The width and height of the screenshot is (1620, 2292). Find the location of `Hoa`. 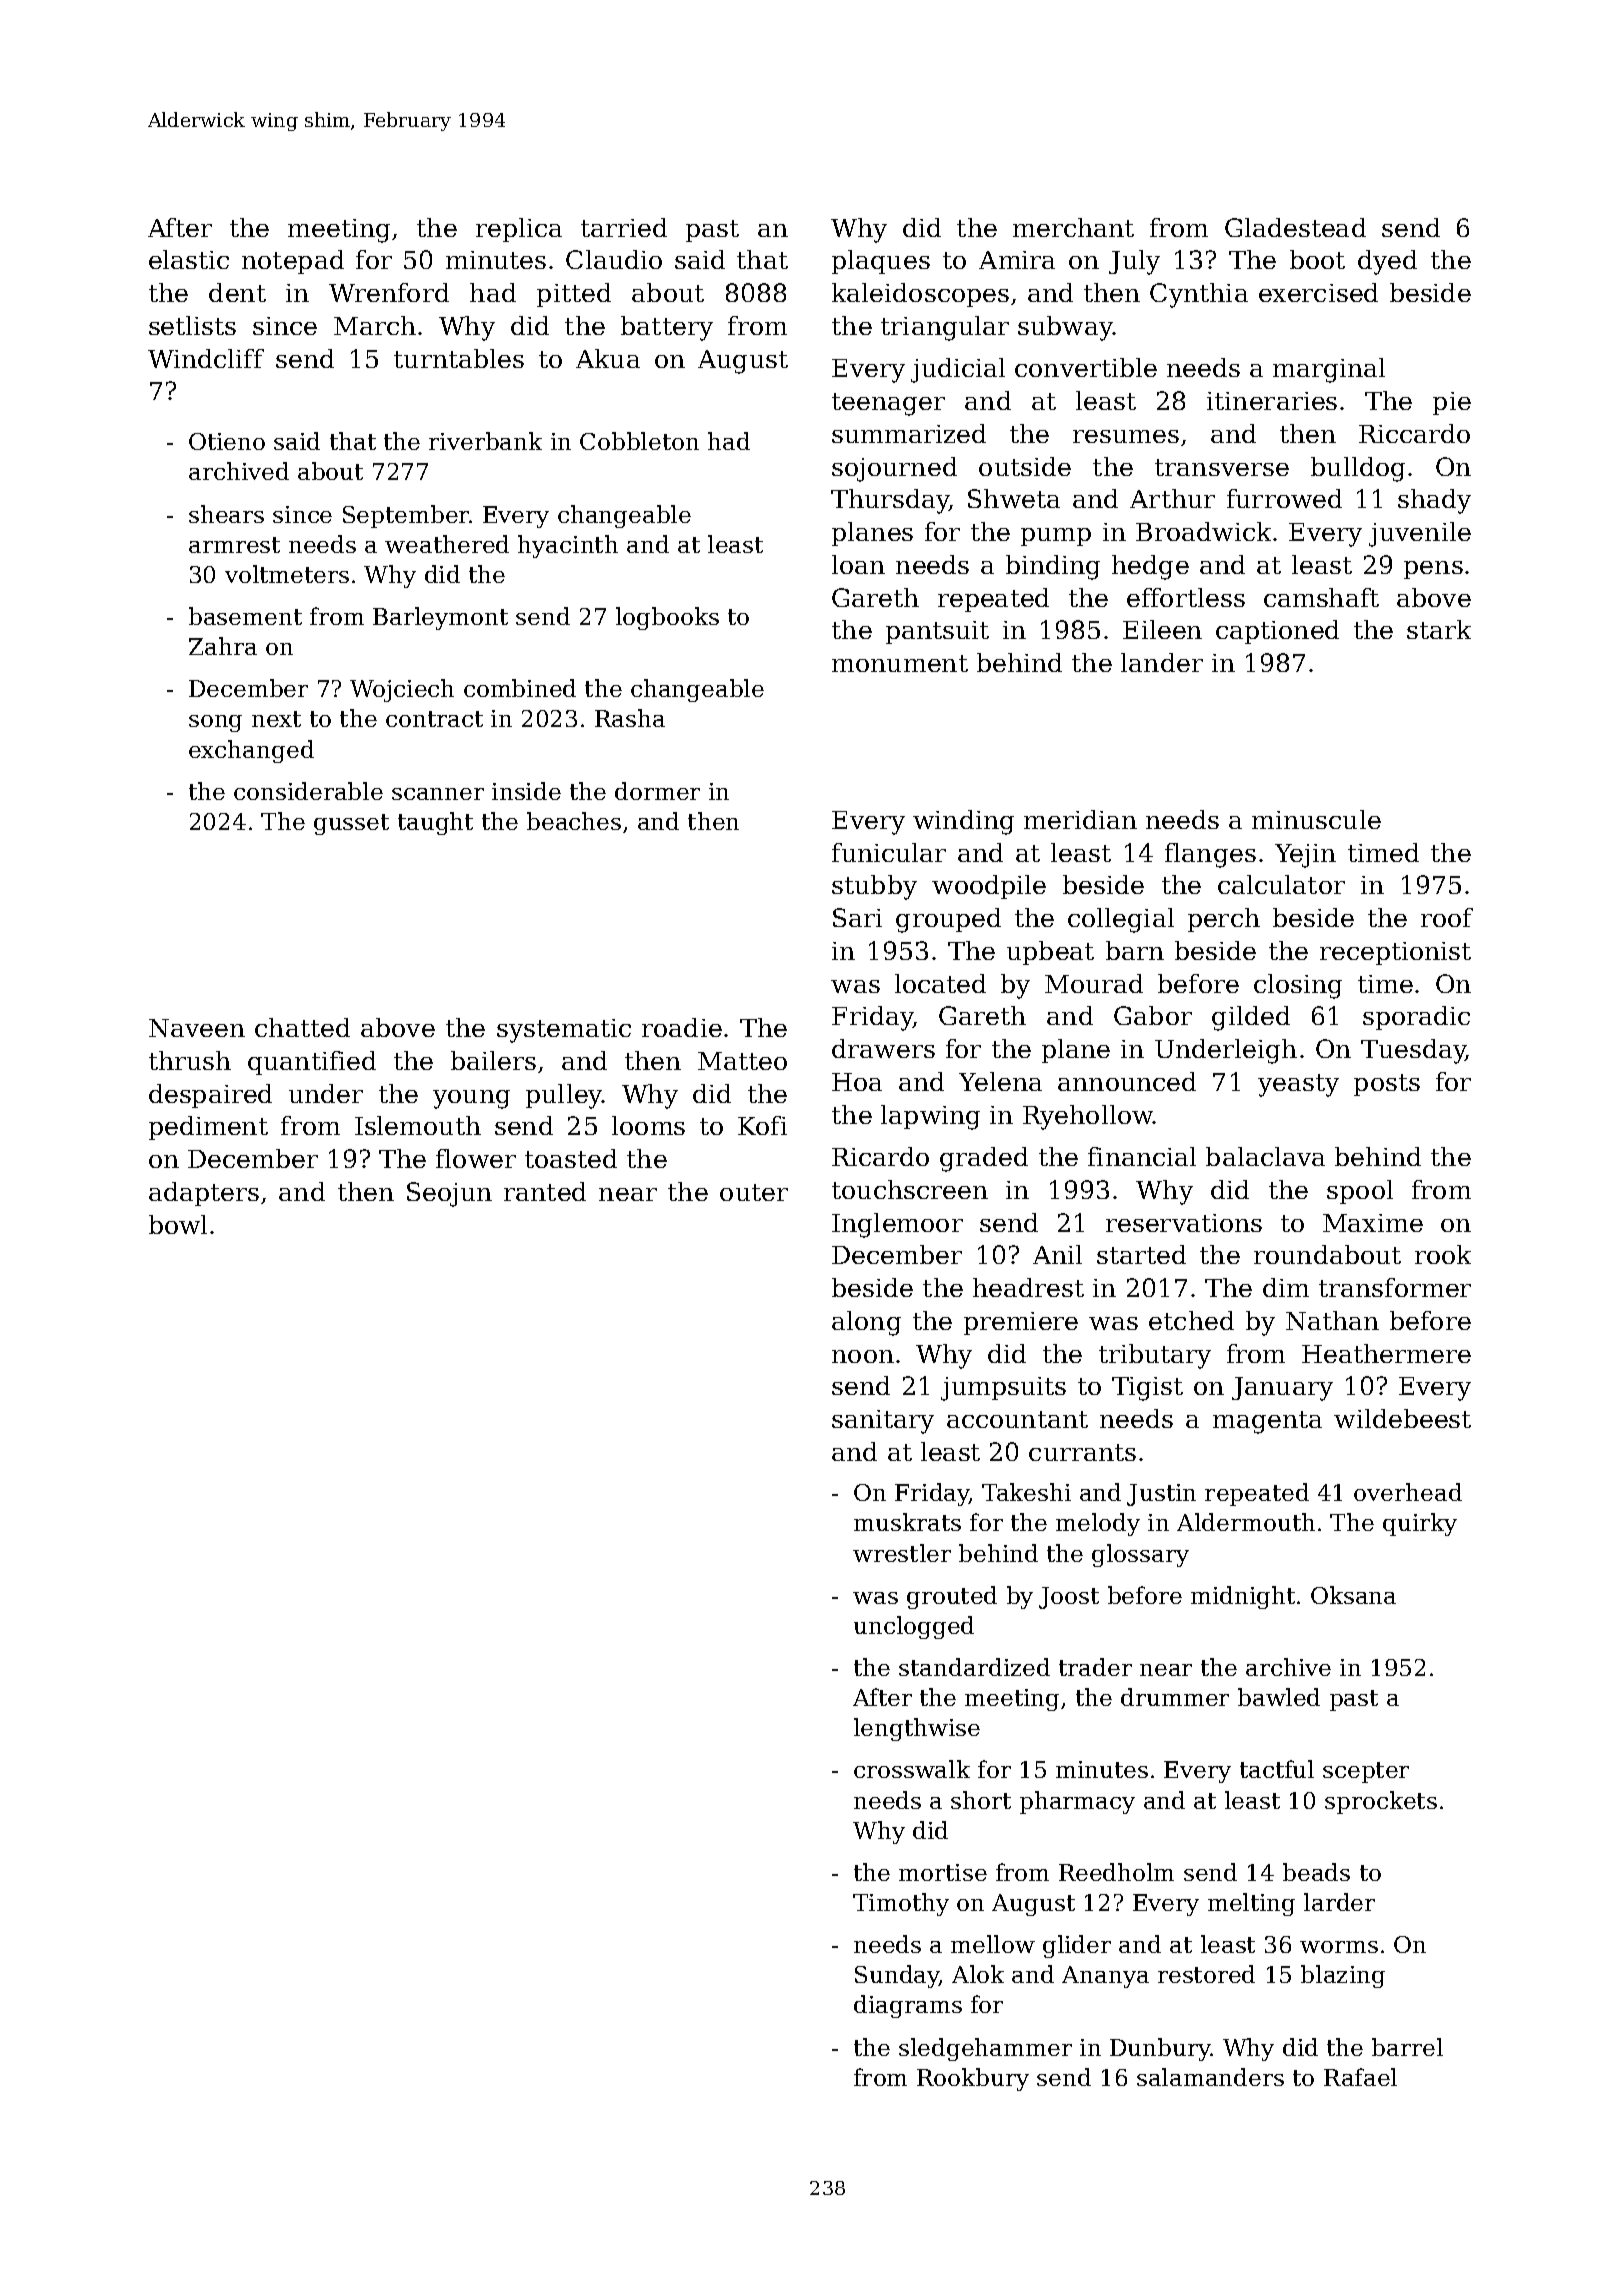

Hoa is located at coordinates (857, 1082).
